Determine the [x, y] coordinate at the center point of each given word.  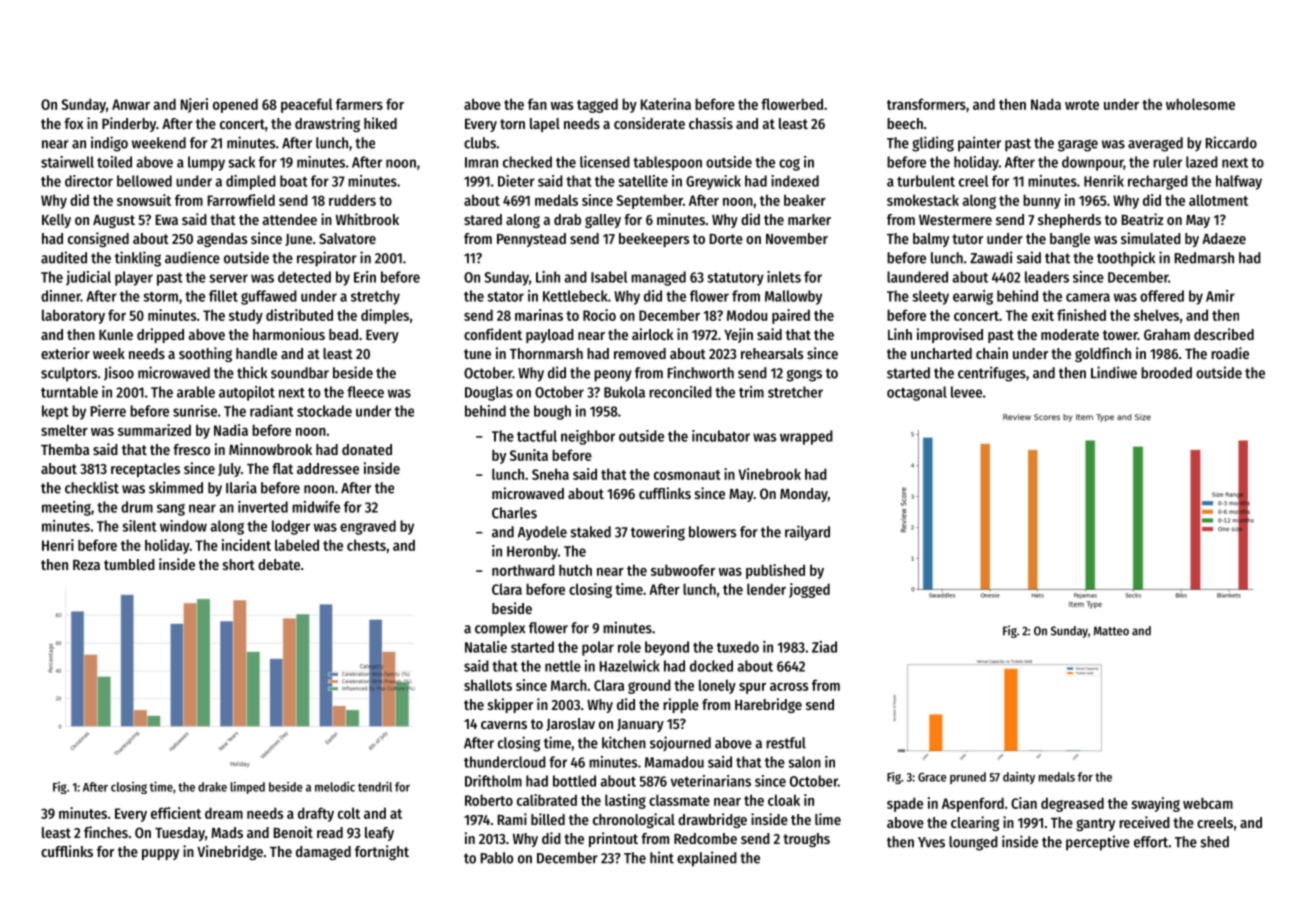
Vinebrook [769, 474]
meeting [66, 508]
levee [966, 392]
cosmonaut [687, 475]
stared [483, 219]
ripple [681, 705]
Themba [65, 449]
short [239, 564]
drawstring [327, 124]
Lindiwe [1114, 372]
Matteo [1111, 631]
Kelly [56, 221]
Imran [481, 162]
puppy [160, 854]
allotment [1218, 200]
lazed [1202, 162]
